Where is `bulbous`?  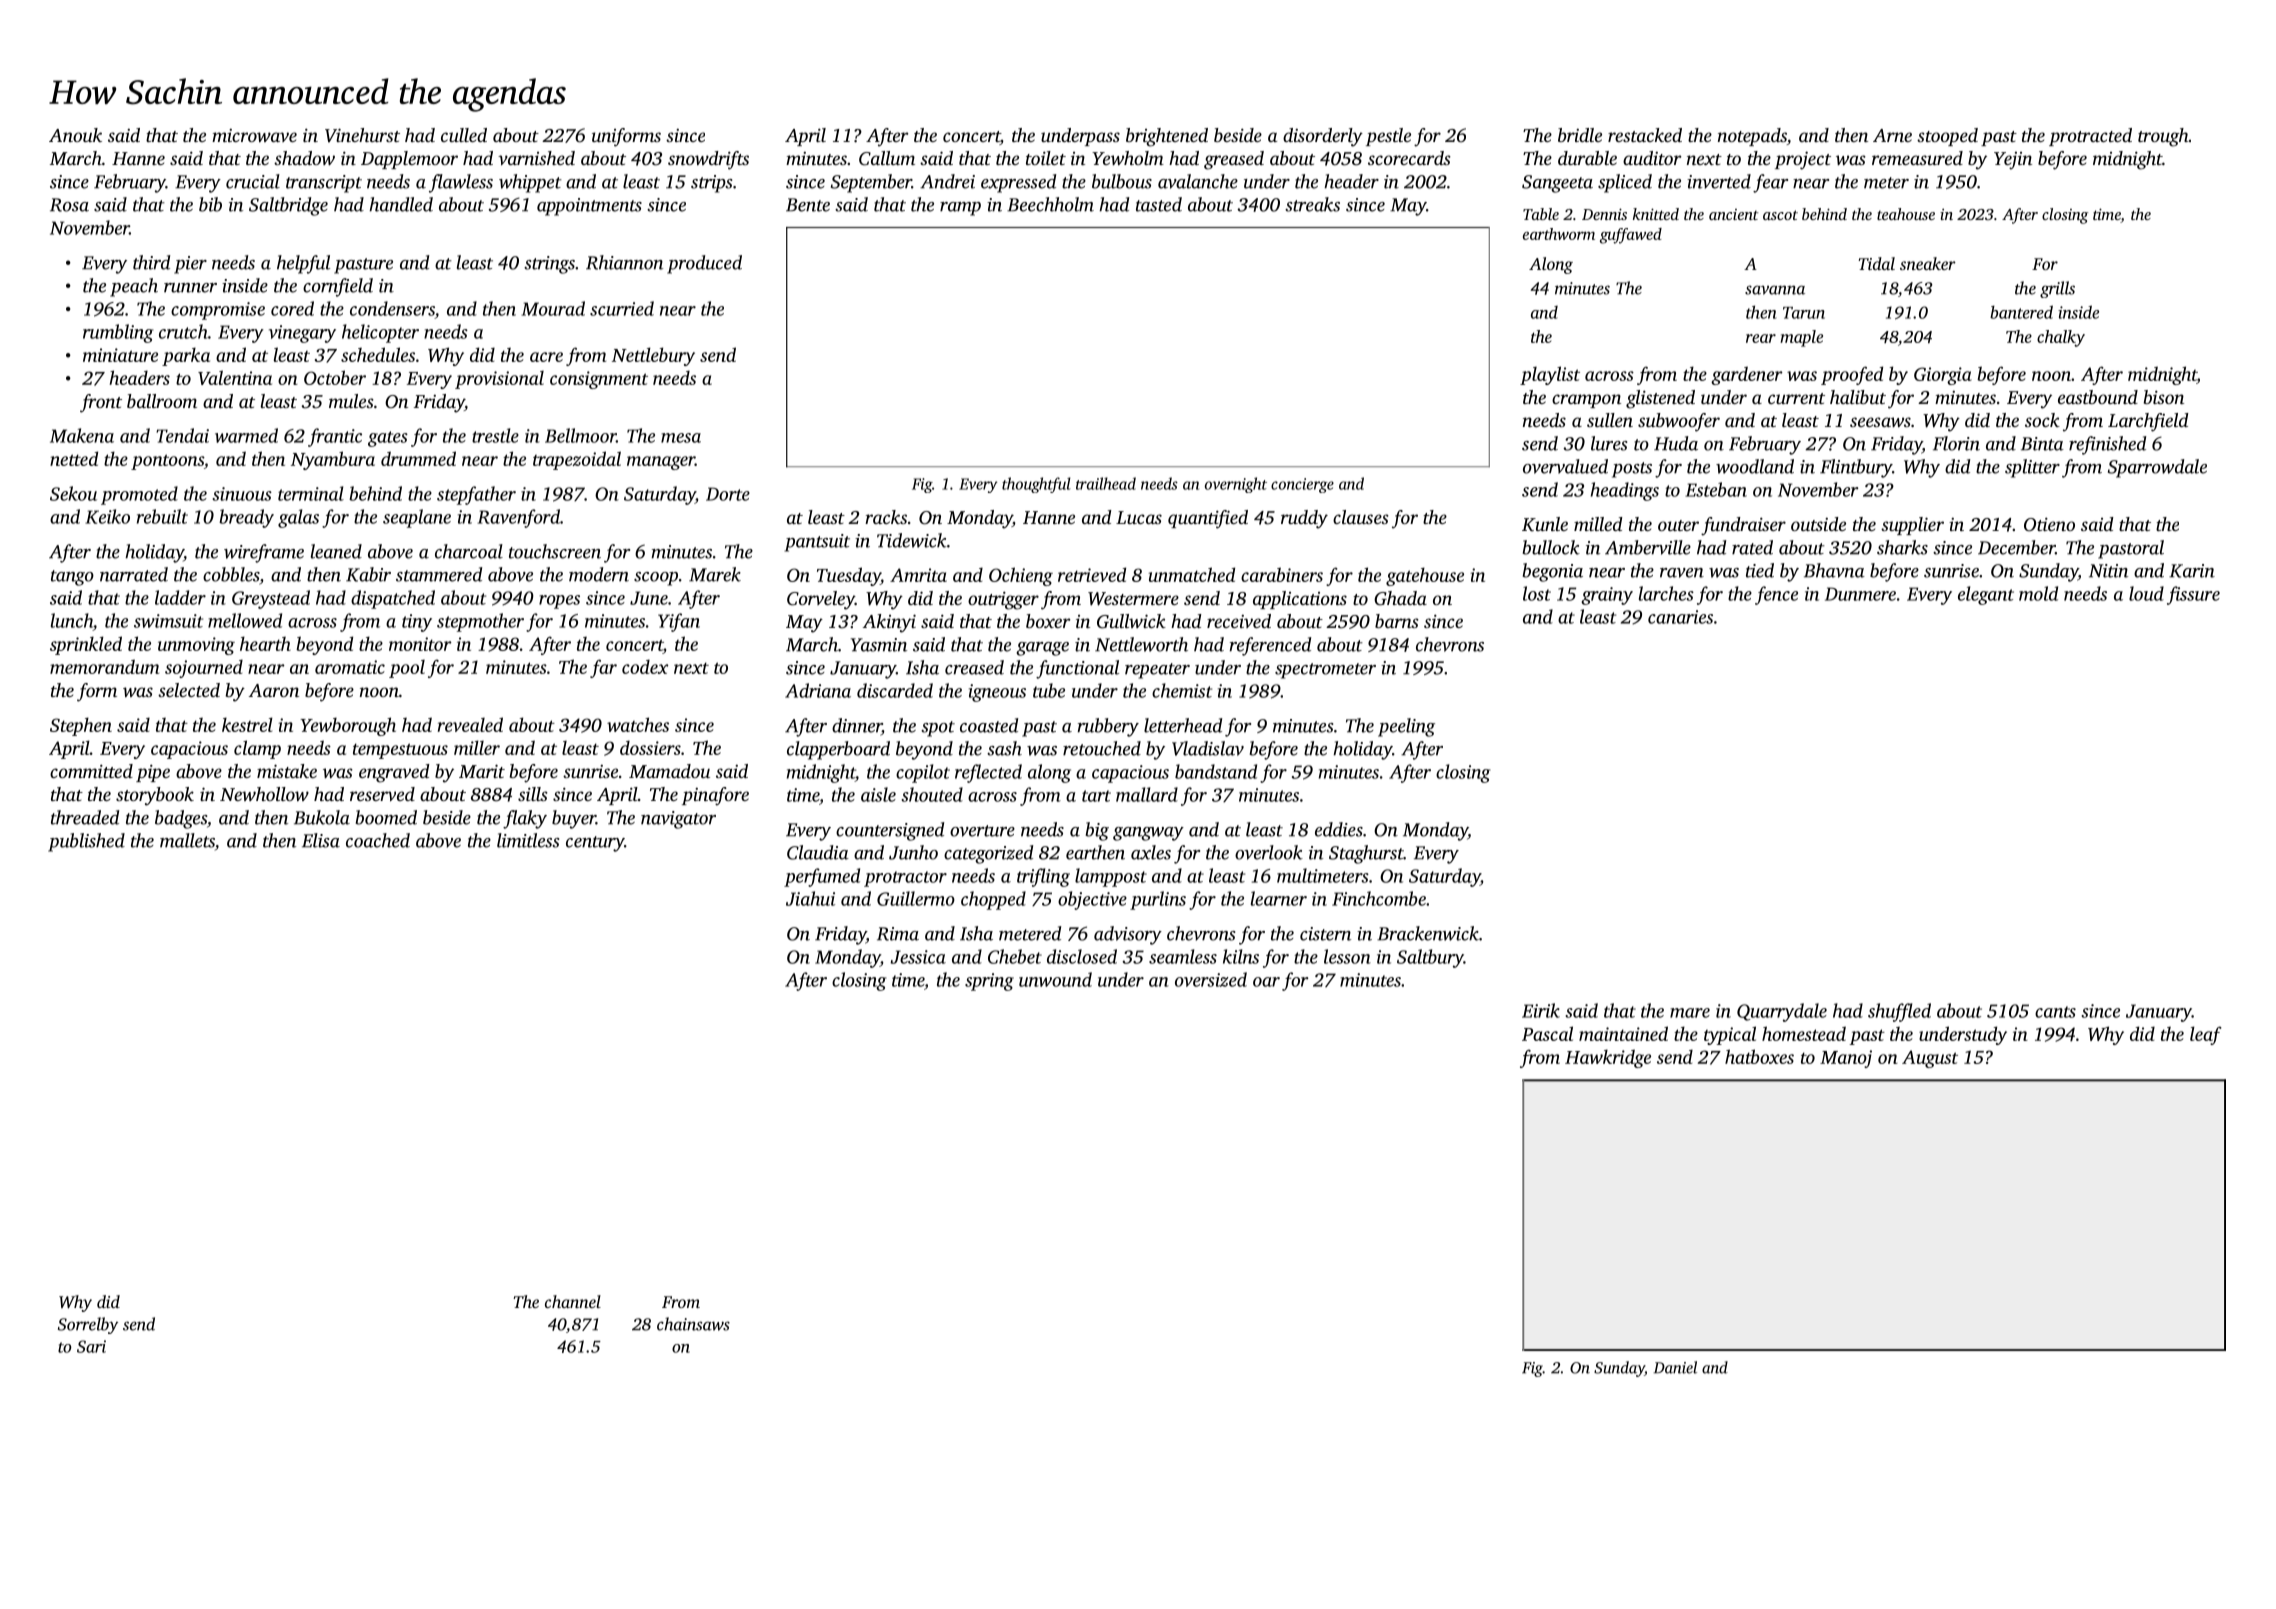
bulbous is located at coordinates (1122, 181).
